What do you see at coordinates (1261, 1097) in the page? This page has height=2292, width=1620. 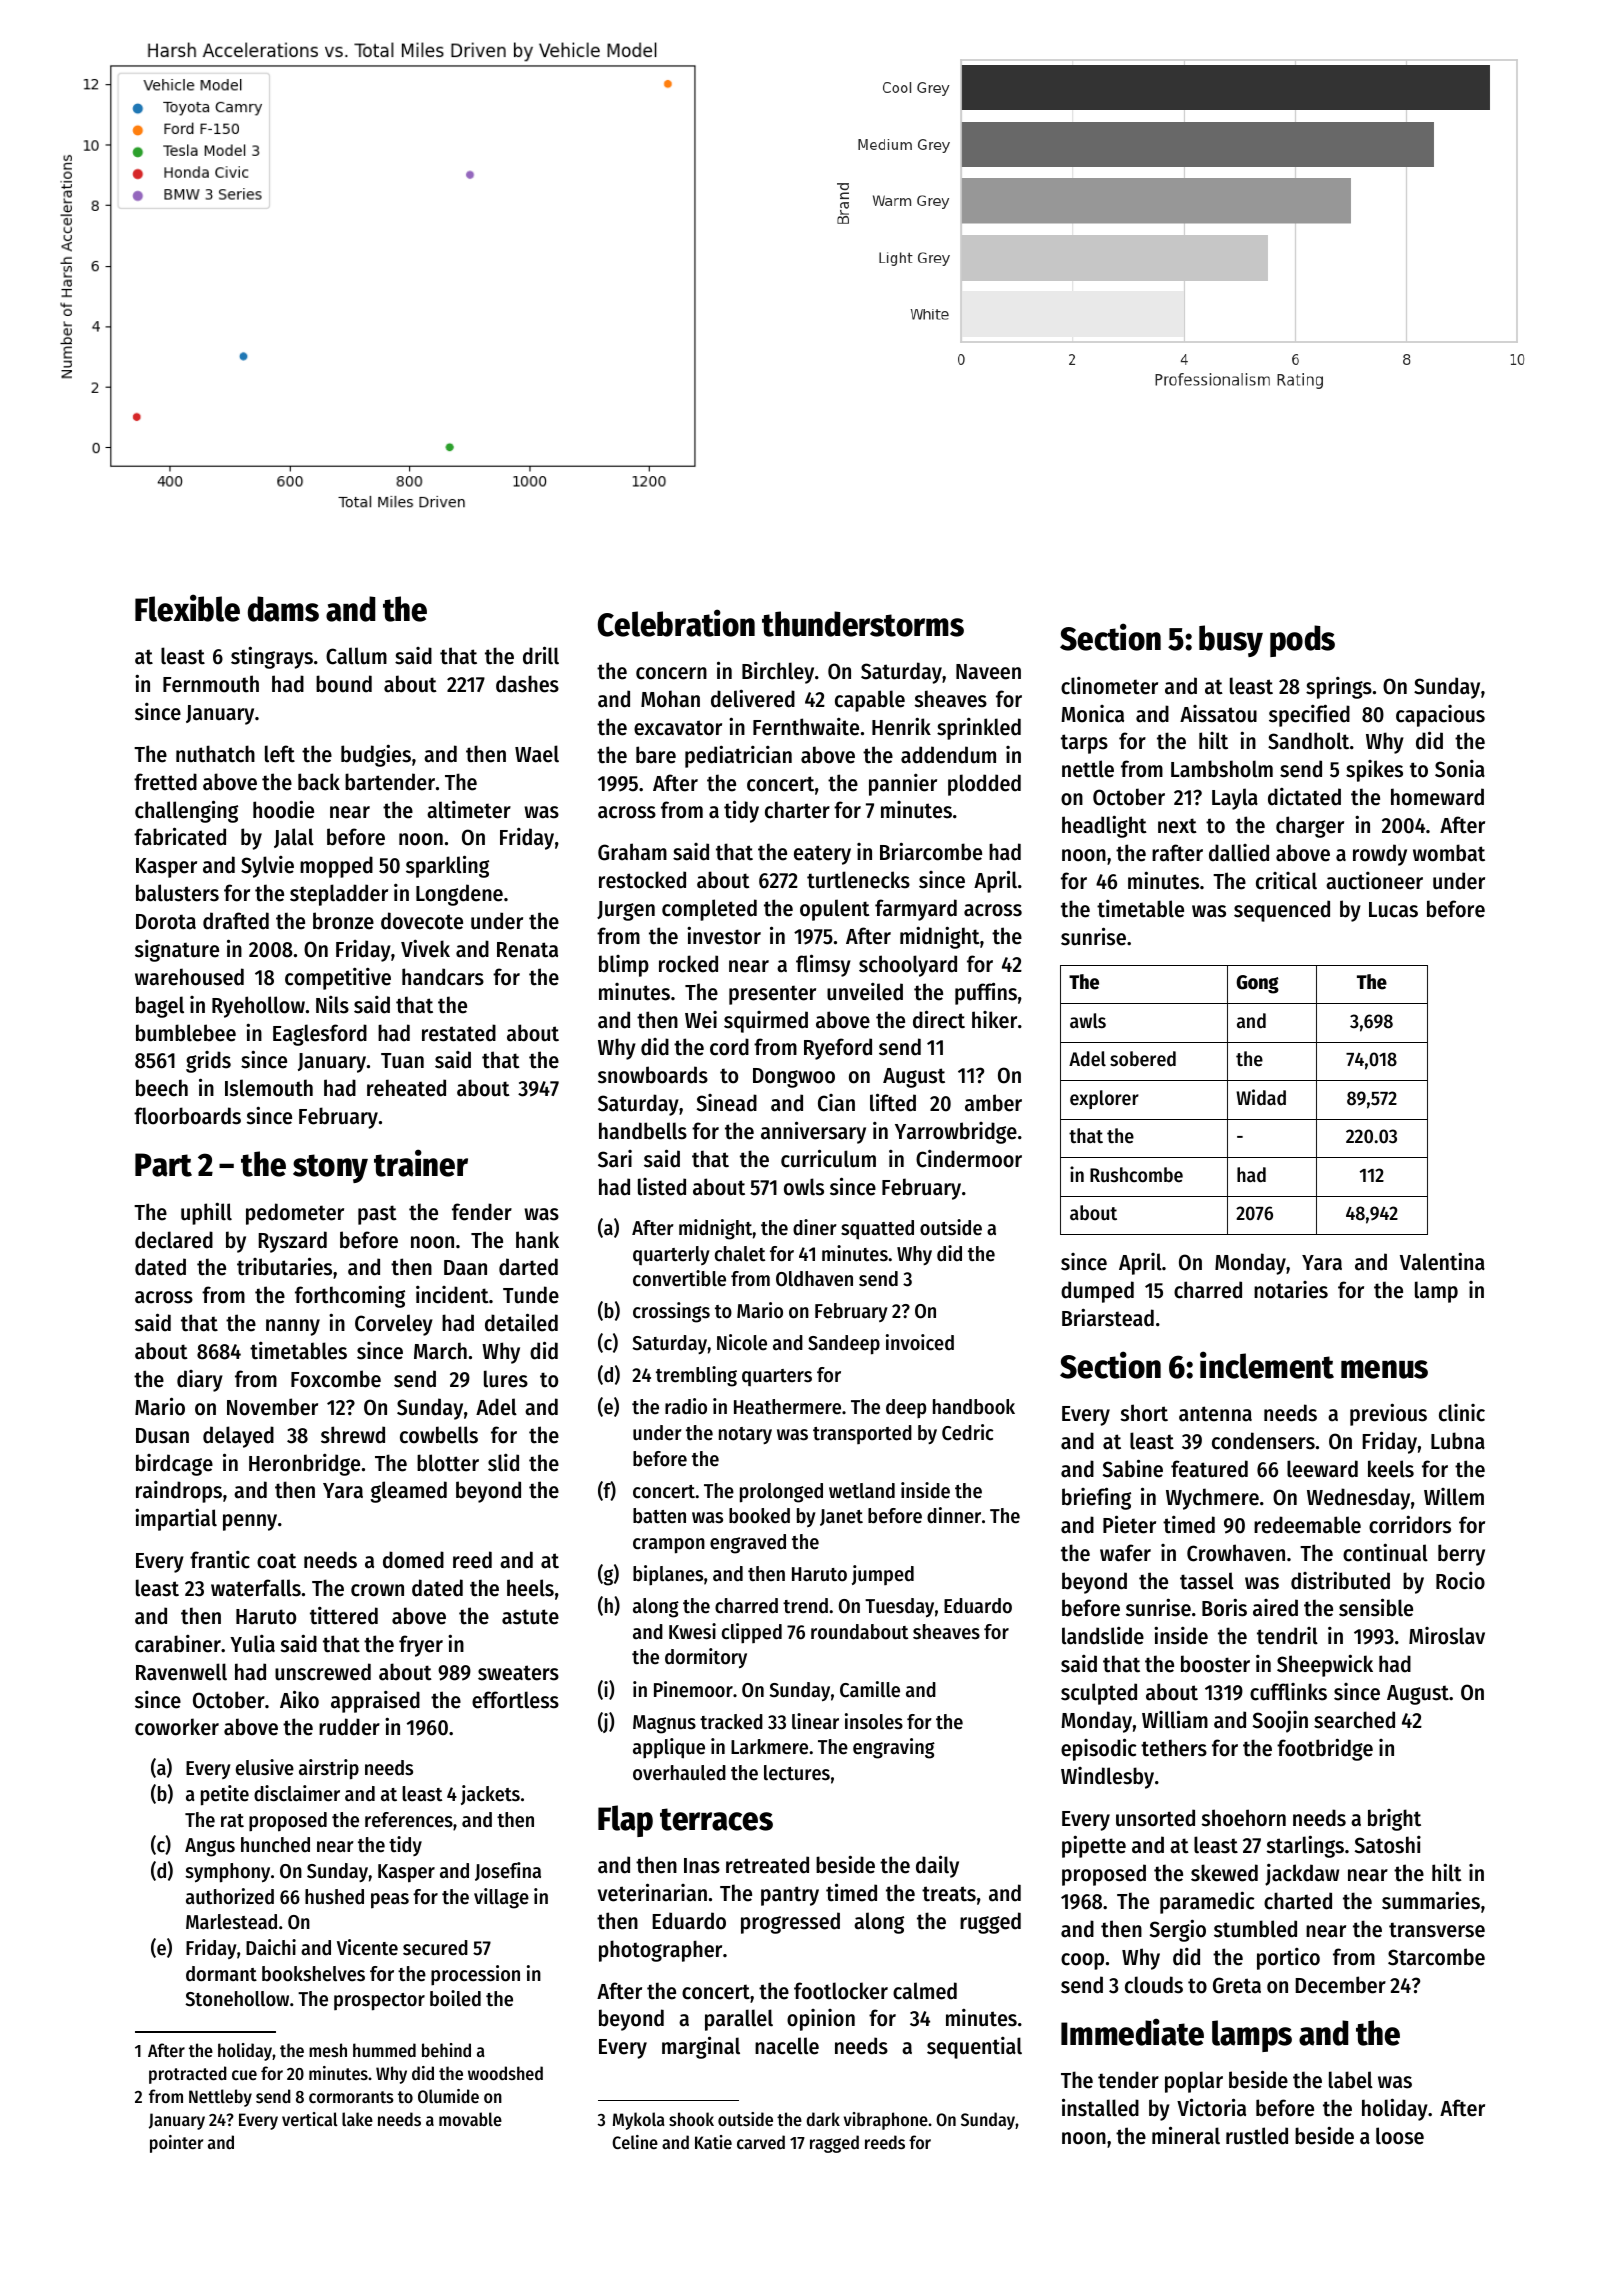 I see `Widad` at bounding box center [1261, 1097].
